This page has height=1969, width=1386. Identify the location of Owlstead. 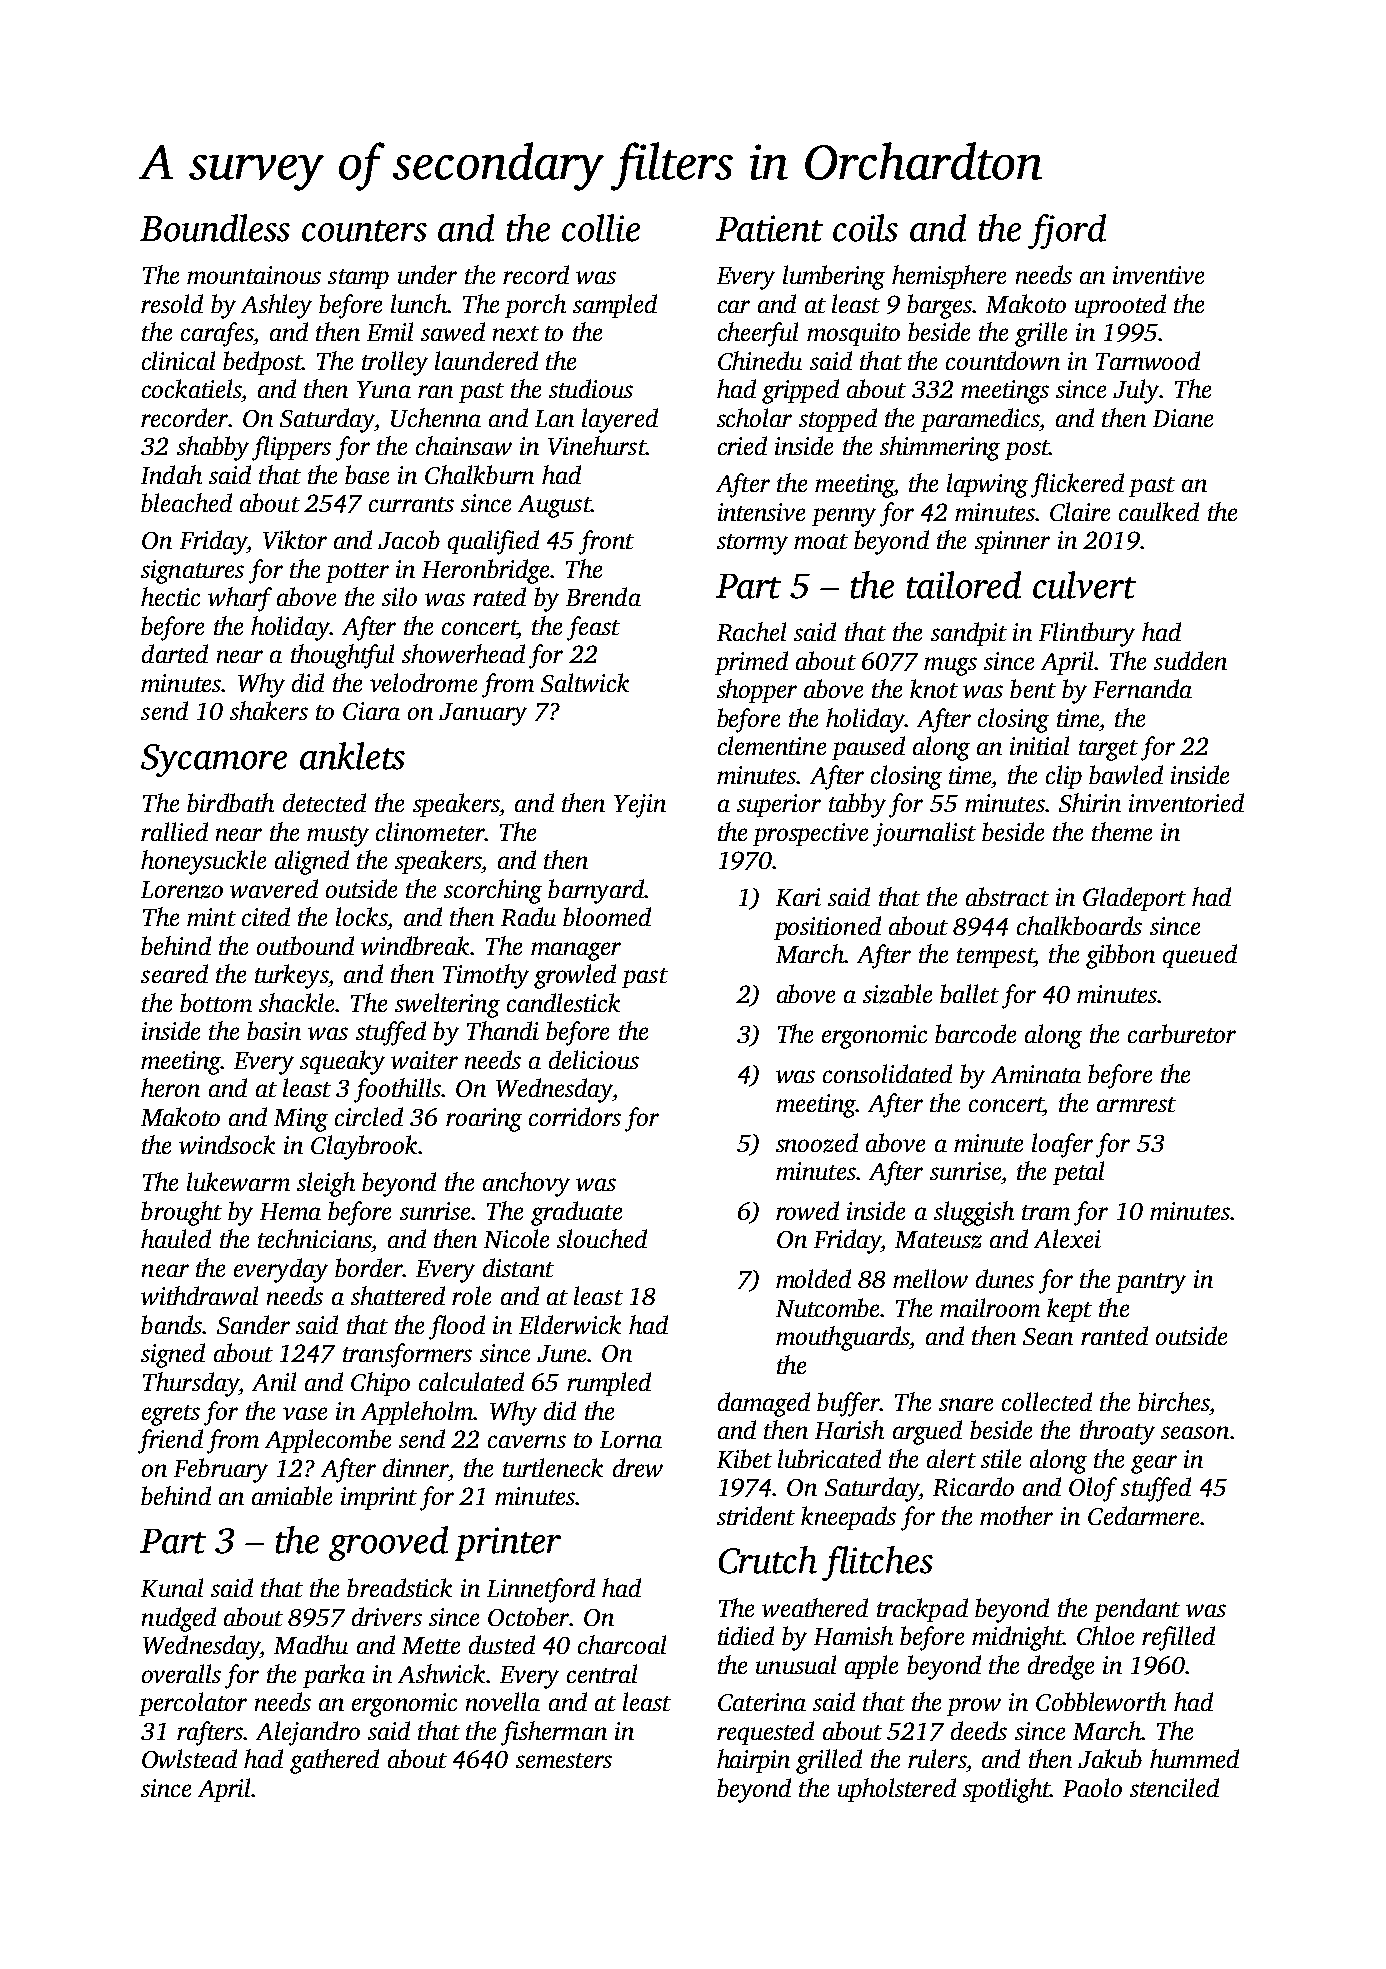
(189, 1758).
